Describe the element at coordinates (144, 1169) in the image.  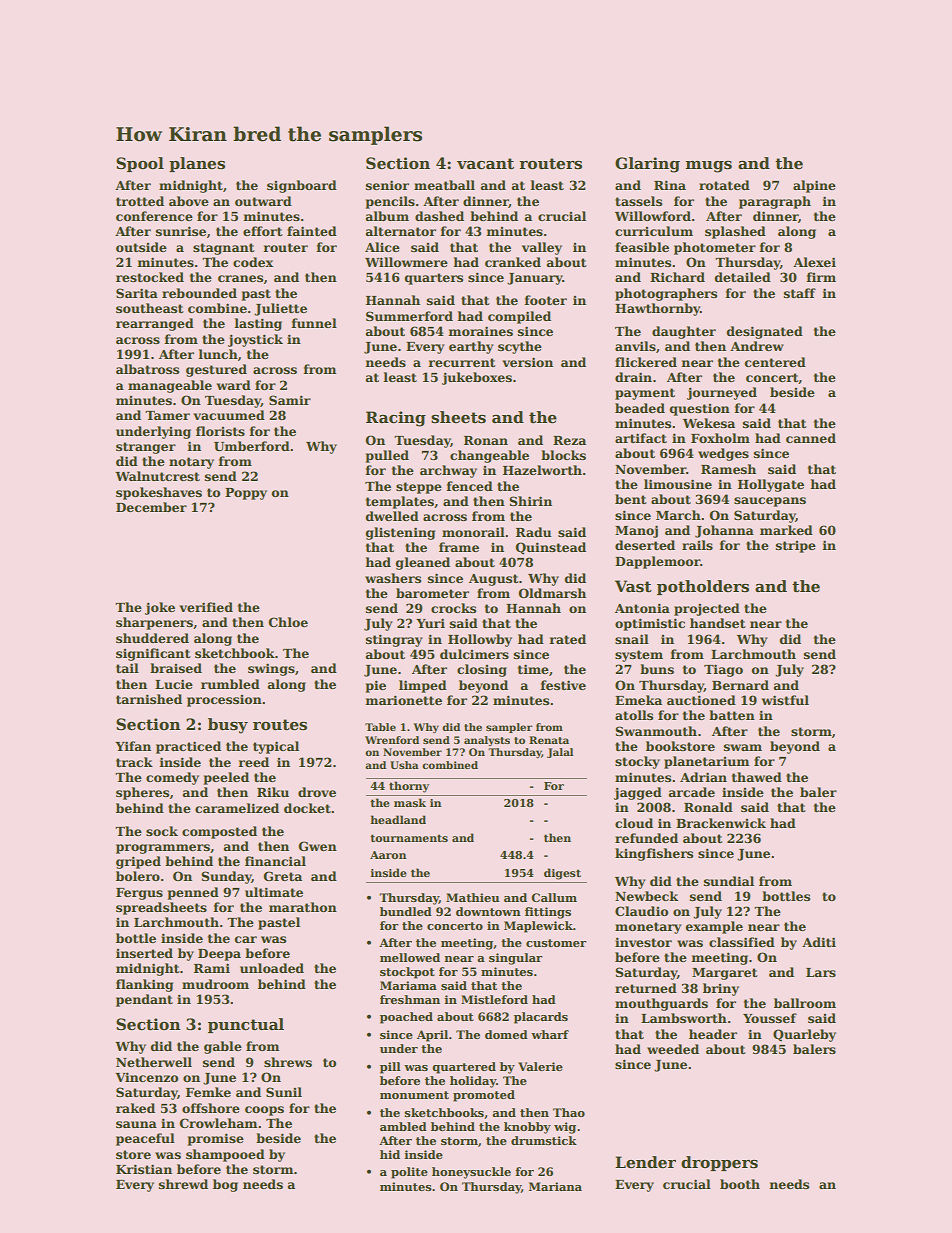
I see `Kristian` at that location.
